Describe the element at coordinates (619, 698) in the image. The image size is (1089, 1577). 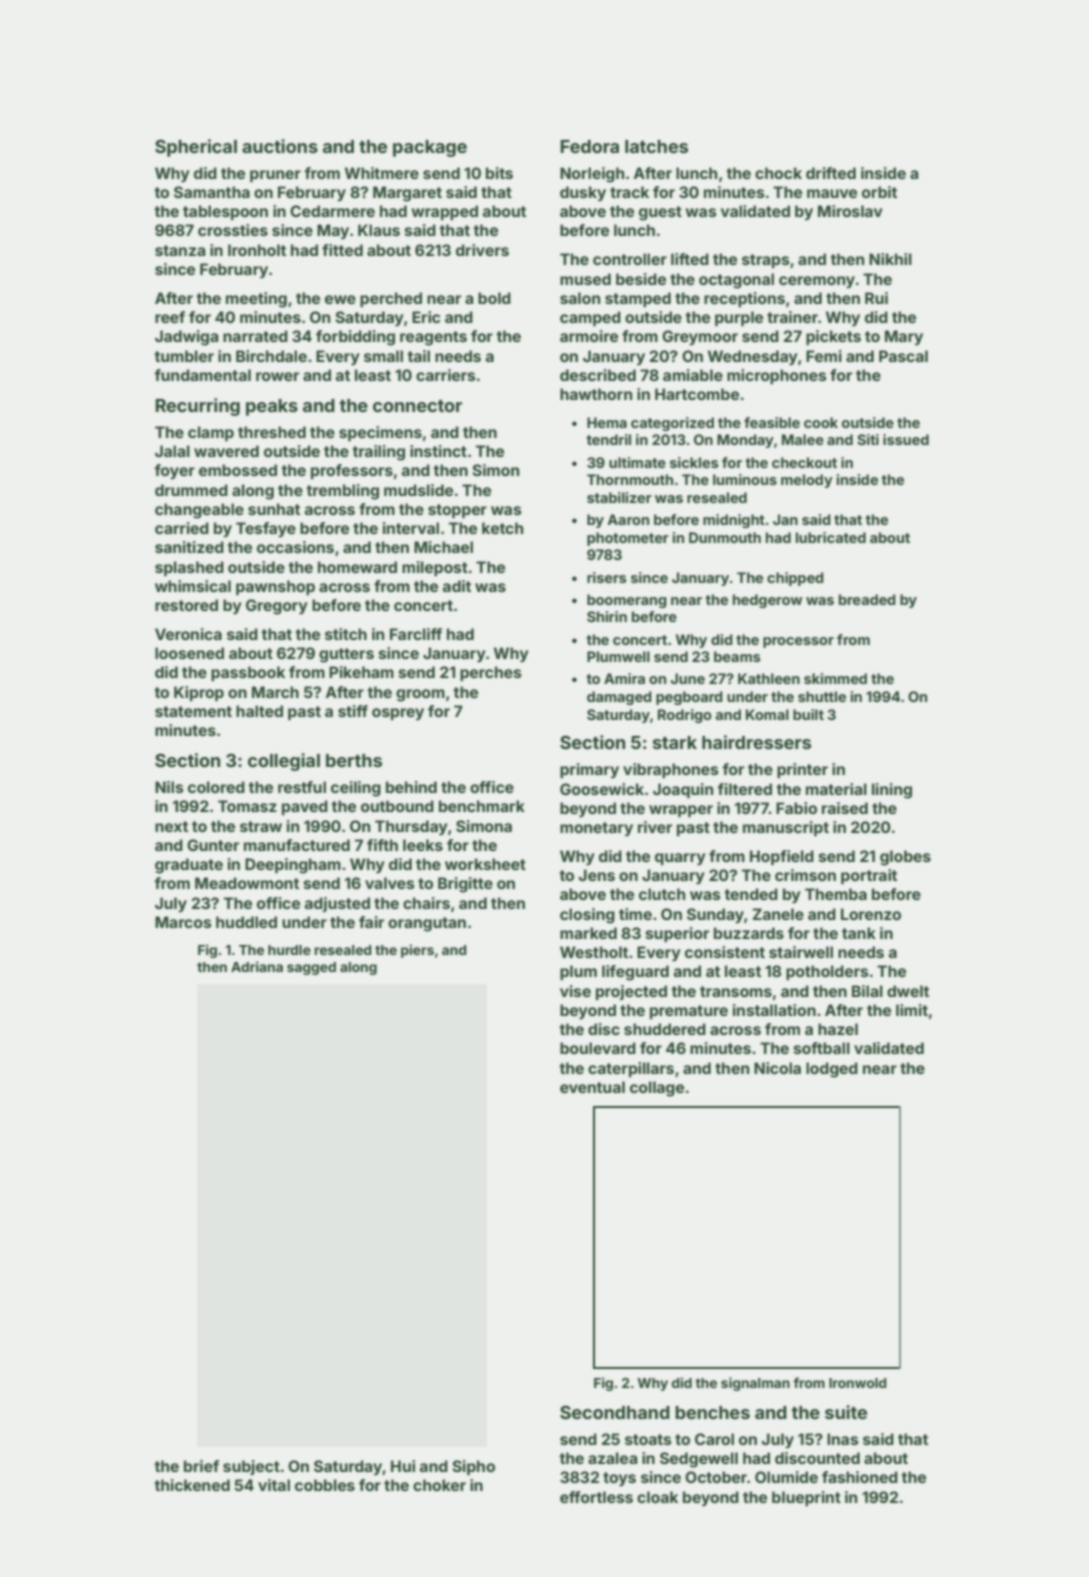
I see `damaged` at that location.
